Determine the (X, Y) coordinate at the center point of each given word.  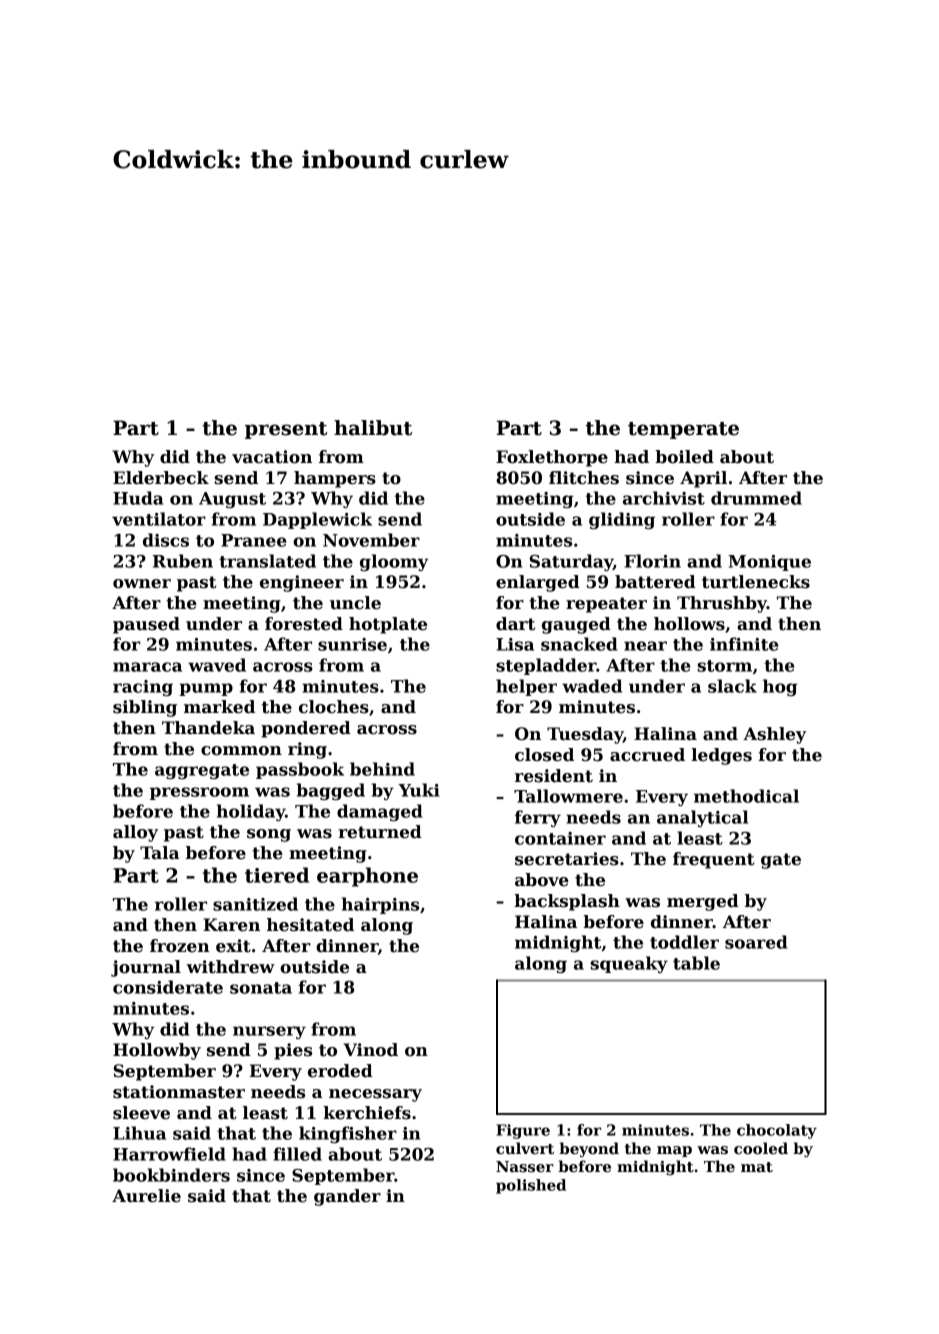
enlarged (538, 583)
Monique (769, 563)
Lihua (139, 1133)
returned (380, 832)
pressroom (199, 793)
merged (703, 902)
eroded (340, 1071)
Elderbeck (161, 478)
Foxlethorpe (552, 458)
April (703, 479)
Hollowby (157, 1051)
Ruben (183, 561)
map (674, 1151)
